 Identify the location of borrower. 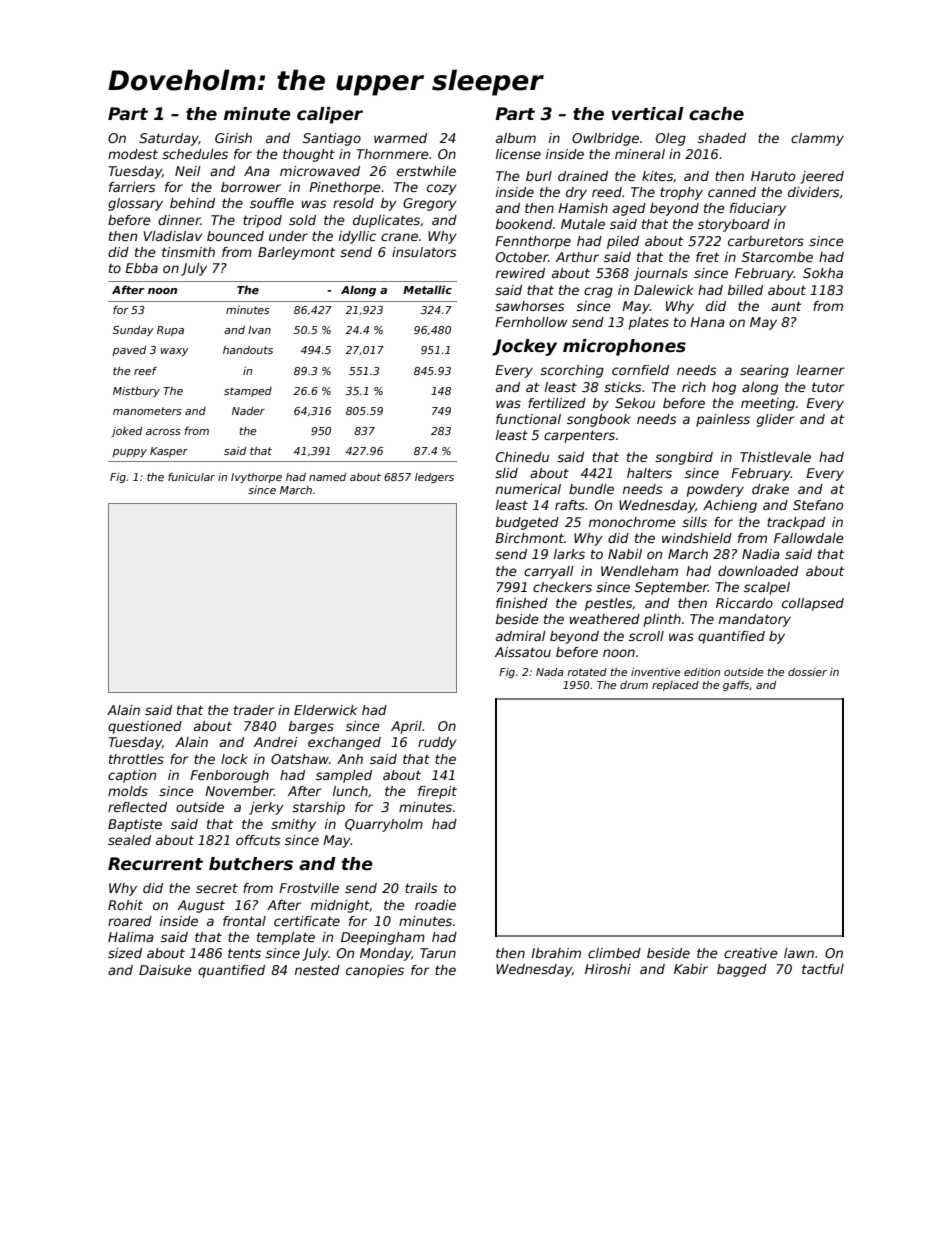
(251, 187).
